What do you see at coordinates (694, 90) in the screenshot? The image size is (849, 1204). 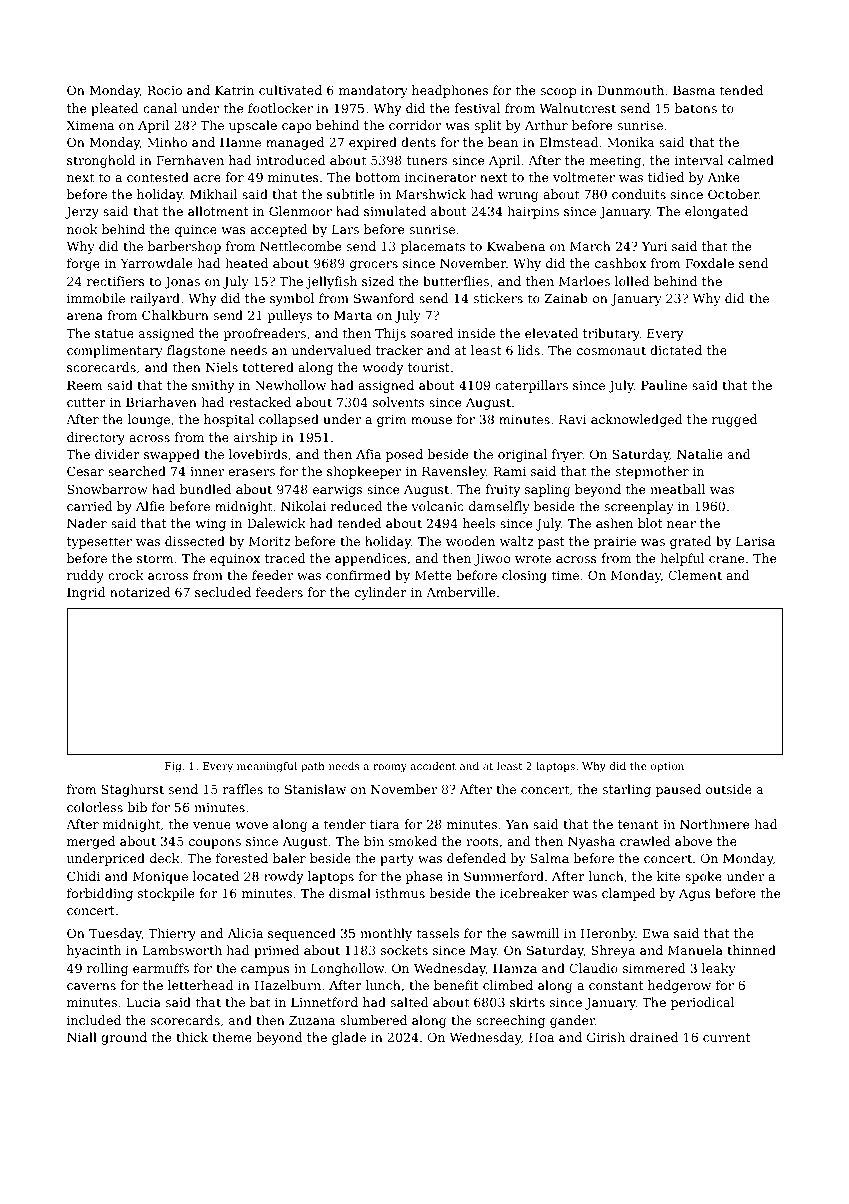 I see `Basma` at bounding box center [694, 90].
